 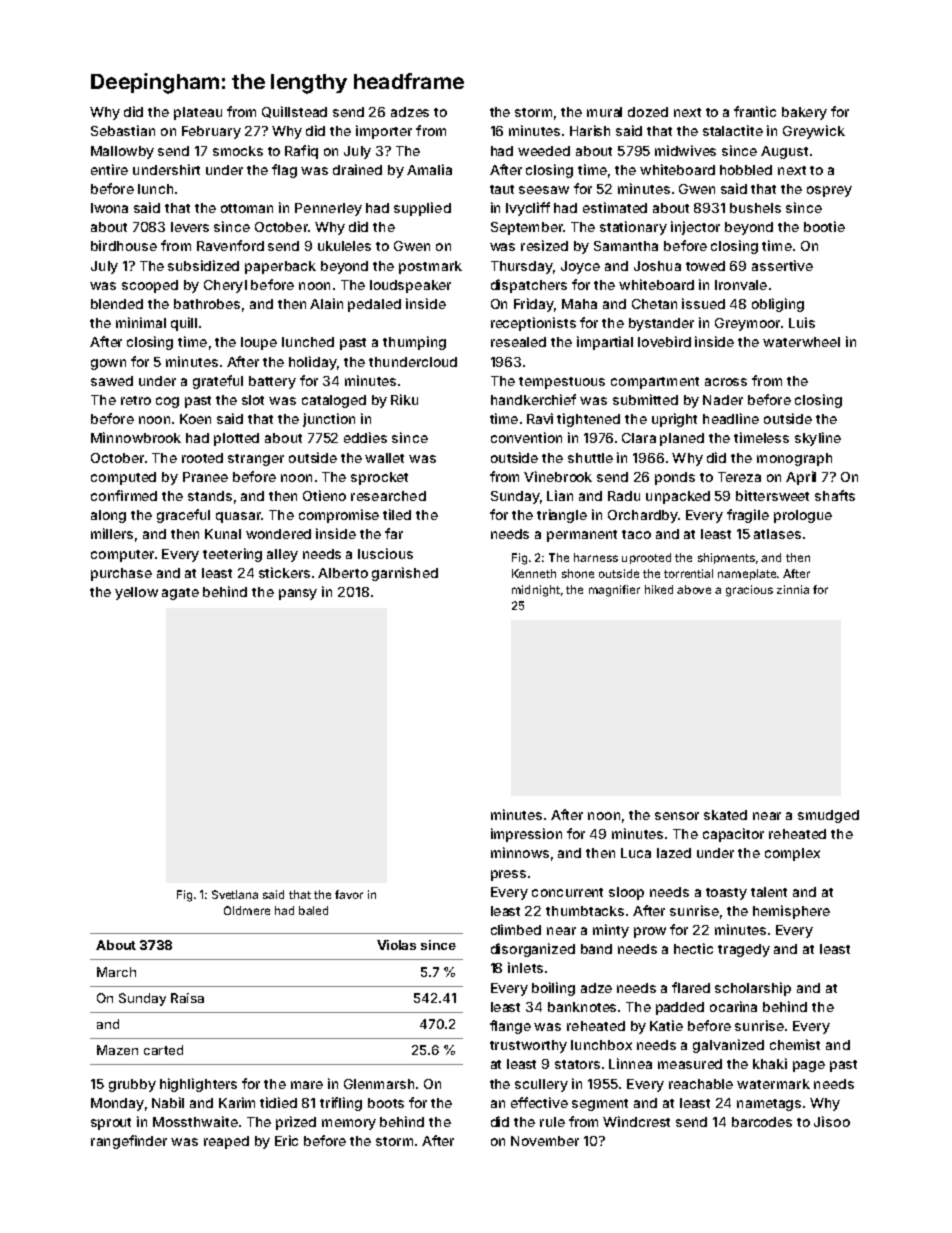 I want to click on reaped, so click(x=226, y=1142).
